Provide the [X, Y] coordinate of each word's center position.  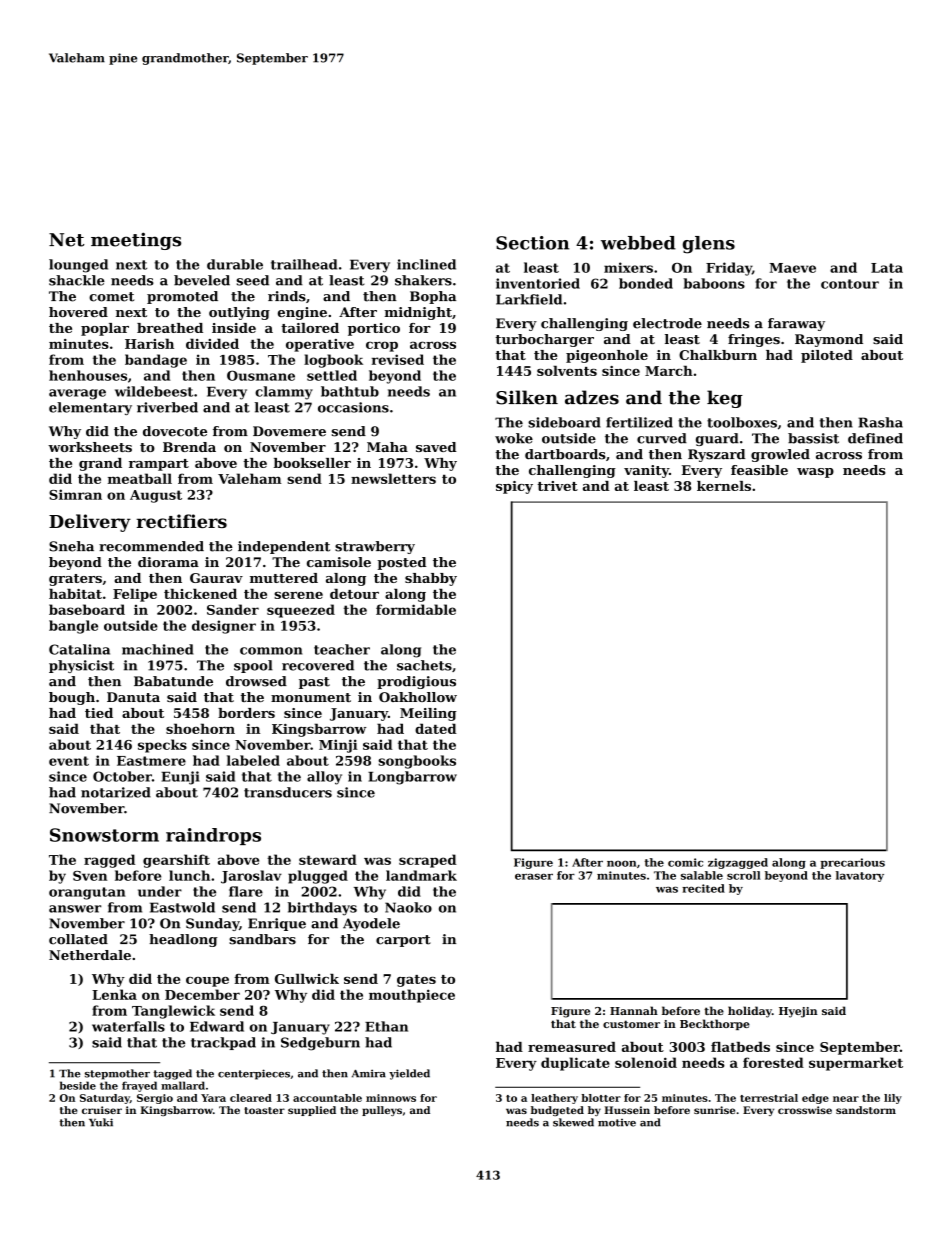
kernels [724, 486]
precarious [852, 863]
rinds [287, 296]
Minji [338, 746]
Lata [887, 268]
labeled [253, 760]
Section [532, 243]
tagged [172, 1074]
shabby [431, 579]
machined [157, 649]
